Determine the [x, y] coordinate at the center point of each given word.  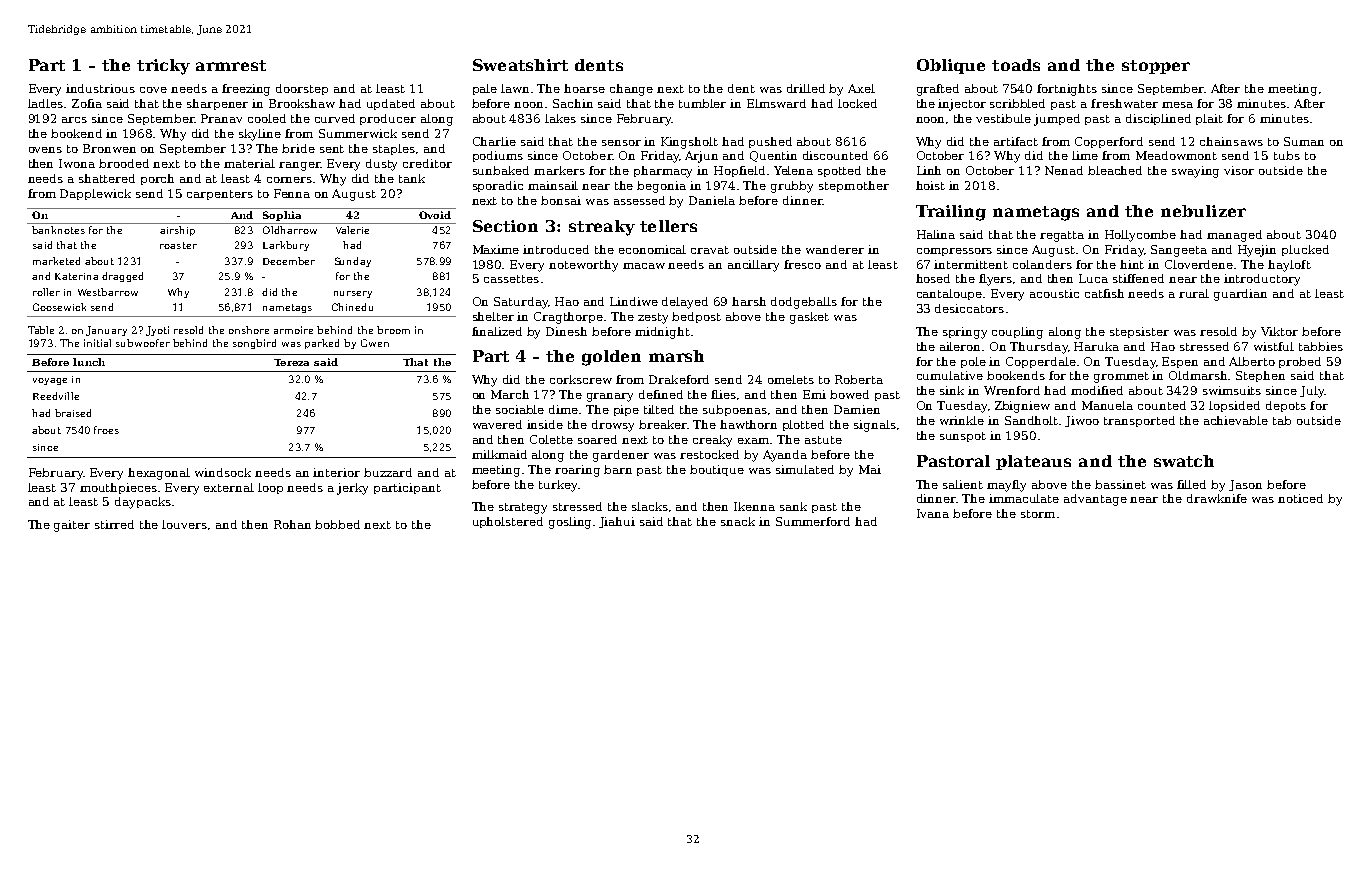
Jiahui [617, 522]
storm [1038, 514]
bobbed [337, 524]
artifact [1016, 141]
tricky [163, 67]
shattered [107, 178]
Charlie [494, 141]
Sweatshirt [520, 65]
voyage [50, 381]
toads [1016, 65]
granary [610, 397]
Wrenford [1012, 390]
